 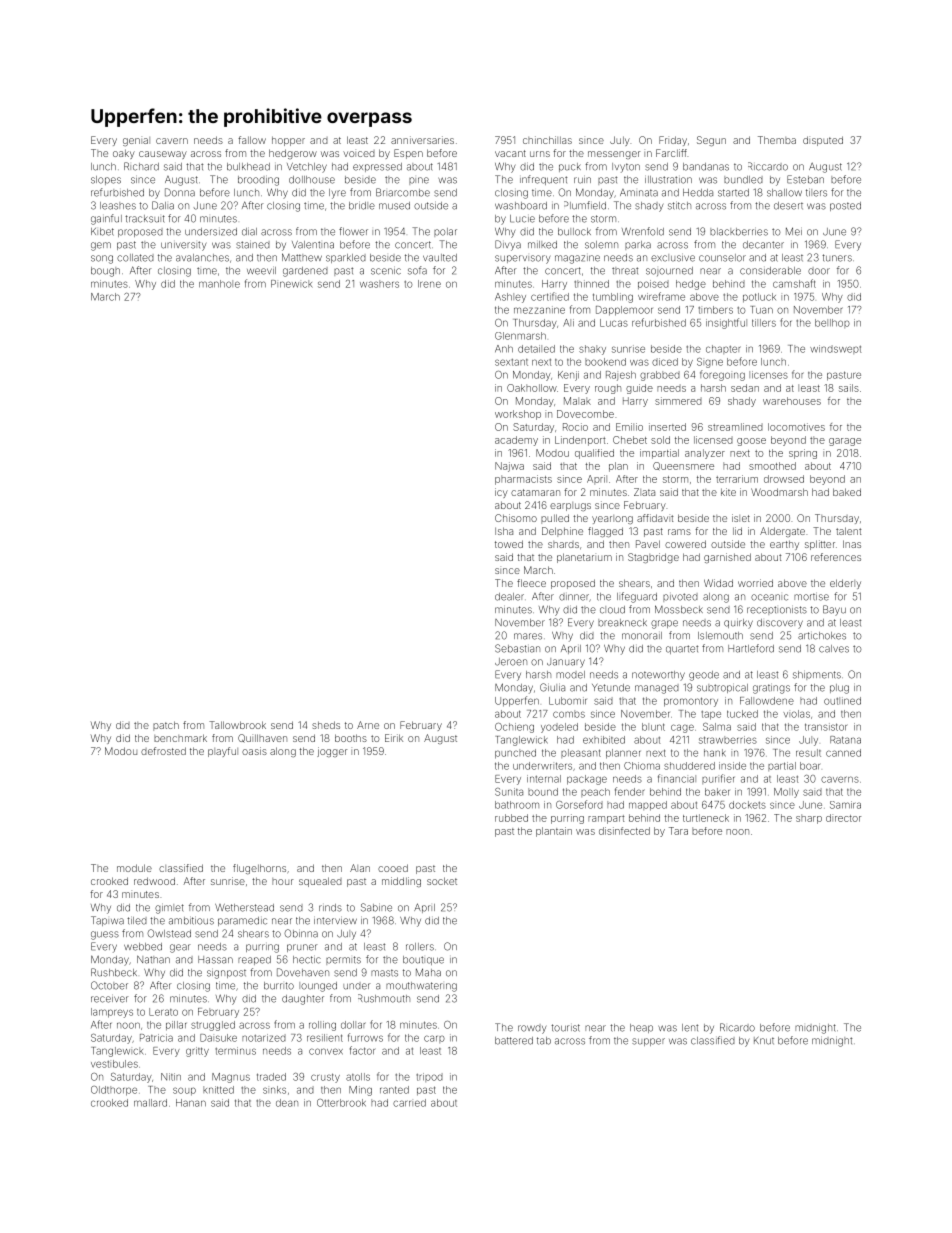 I want to click on tuners, so click(x=837, y=258).
